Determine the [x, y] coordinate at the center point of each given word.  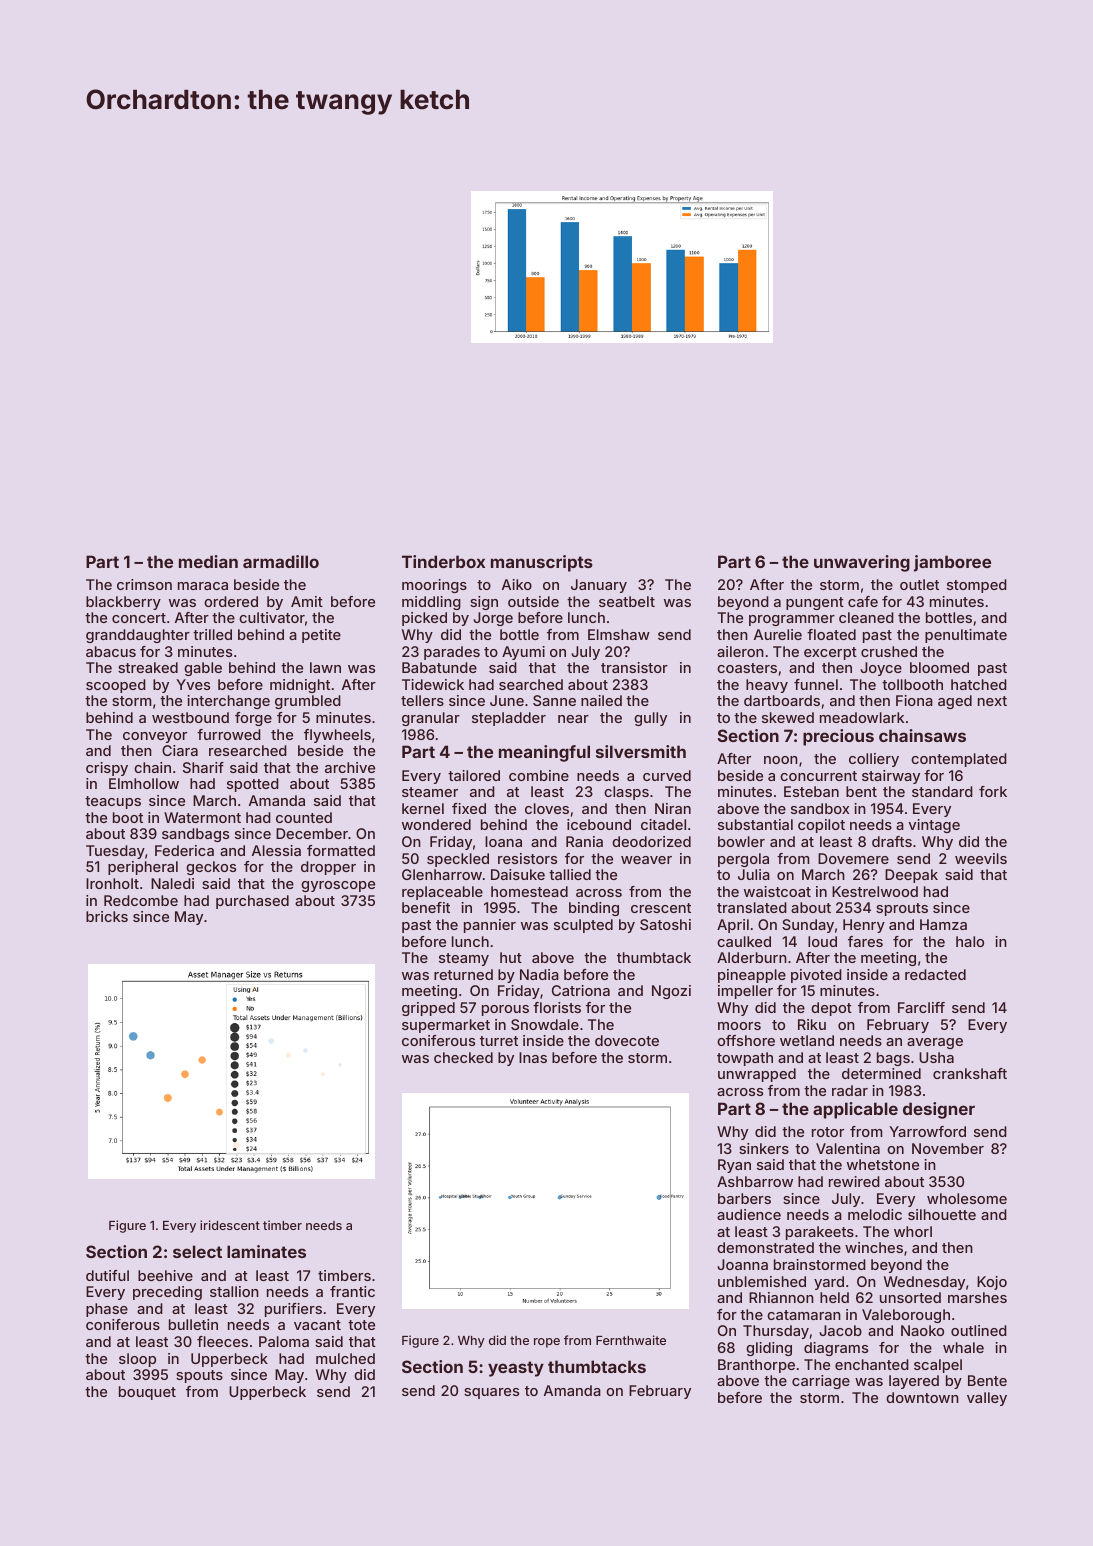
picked [424, 619]
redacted [935, 974]
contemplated [959, 760]
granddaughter [138, 636]
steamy [464, 959]
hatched [979, 684]
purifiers [293, 1310]
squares [491, 1393]
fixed [469, 808]
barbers [744, 1198]
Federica [184, 850]
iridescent [230, 1225]
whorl [913, 1231]
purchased [252, 902]
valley [987, 1399]
